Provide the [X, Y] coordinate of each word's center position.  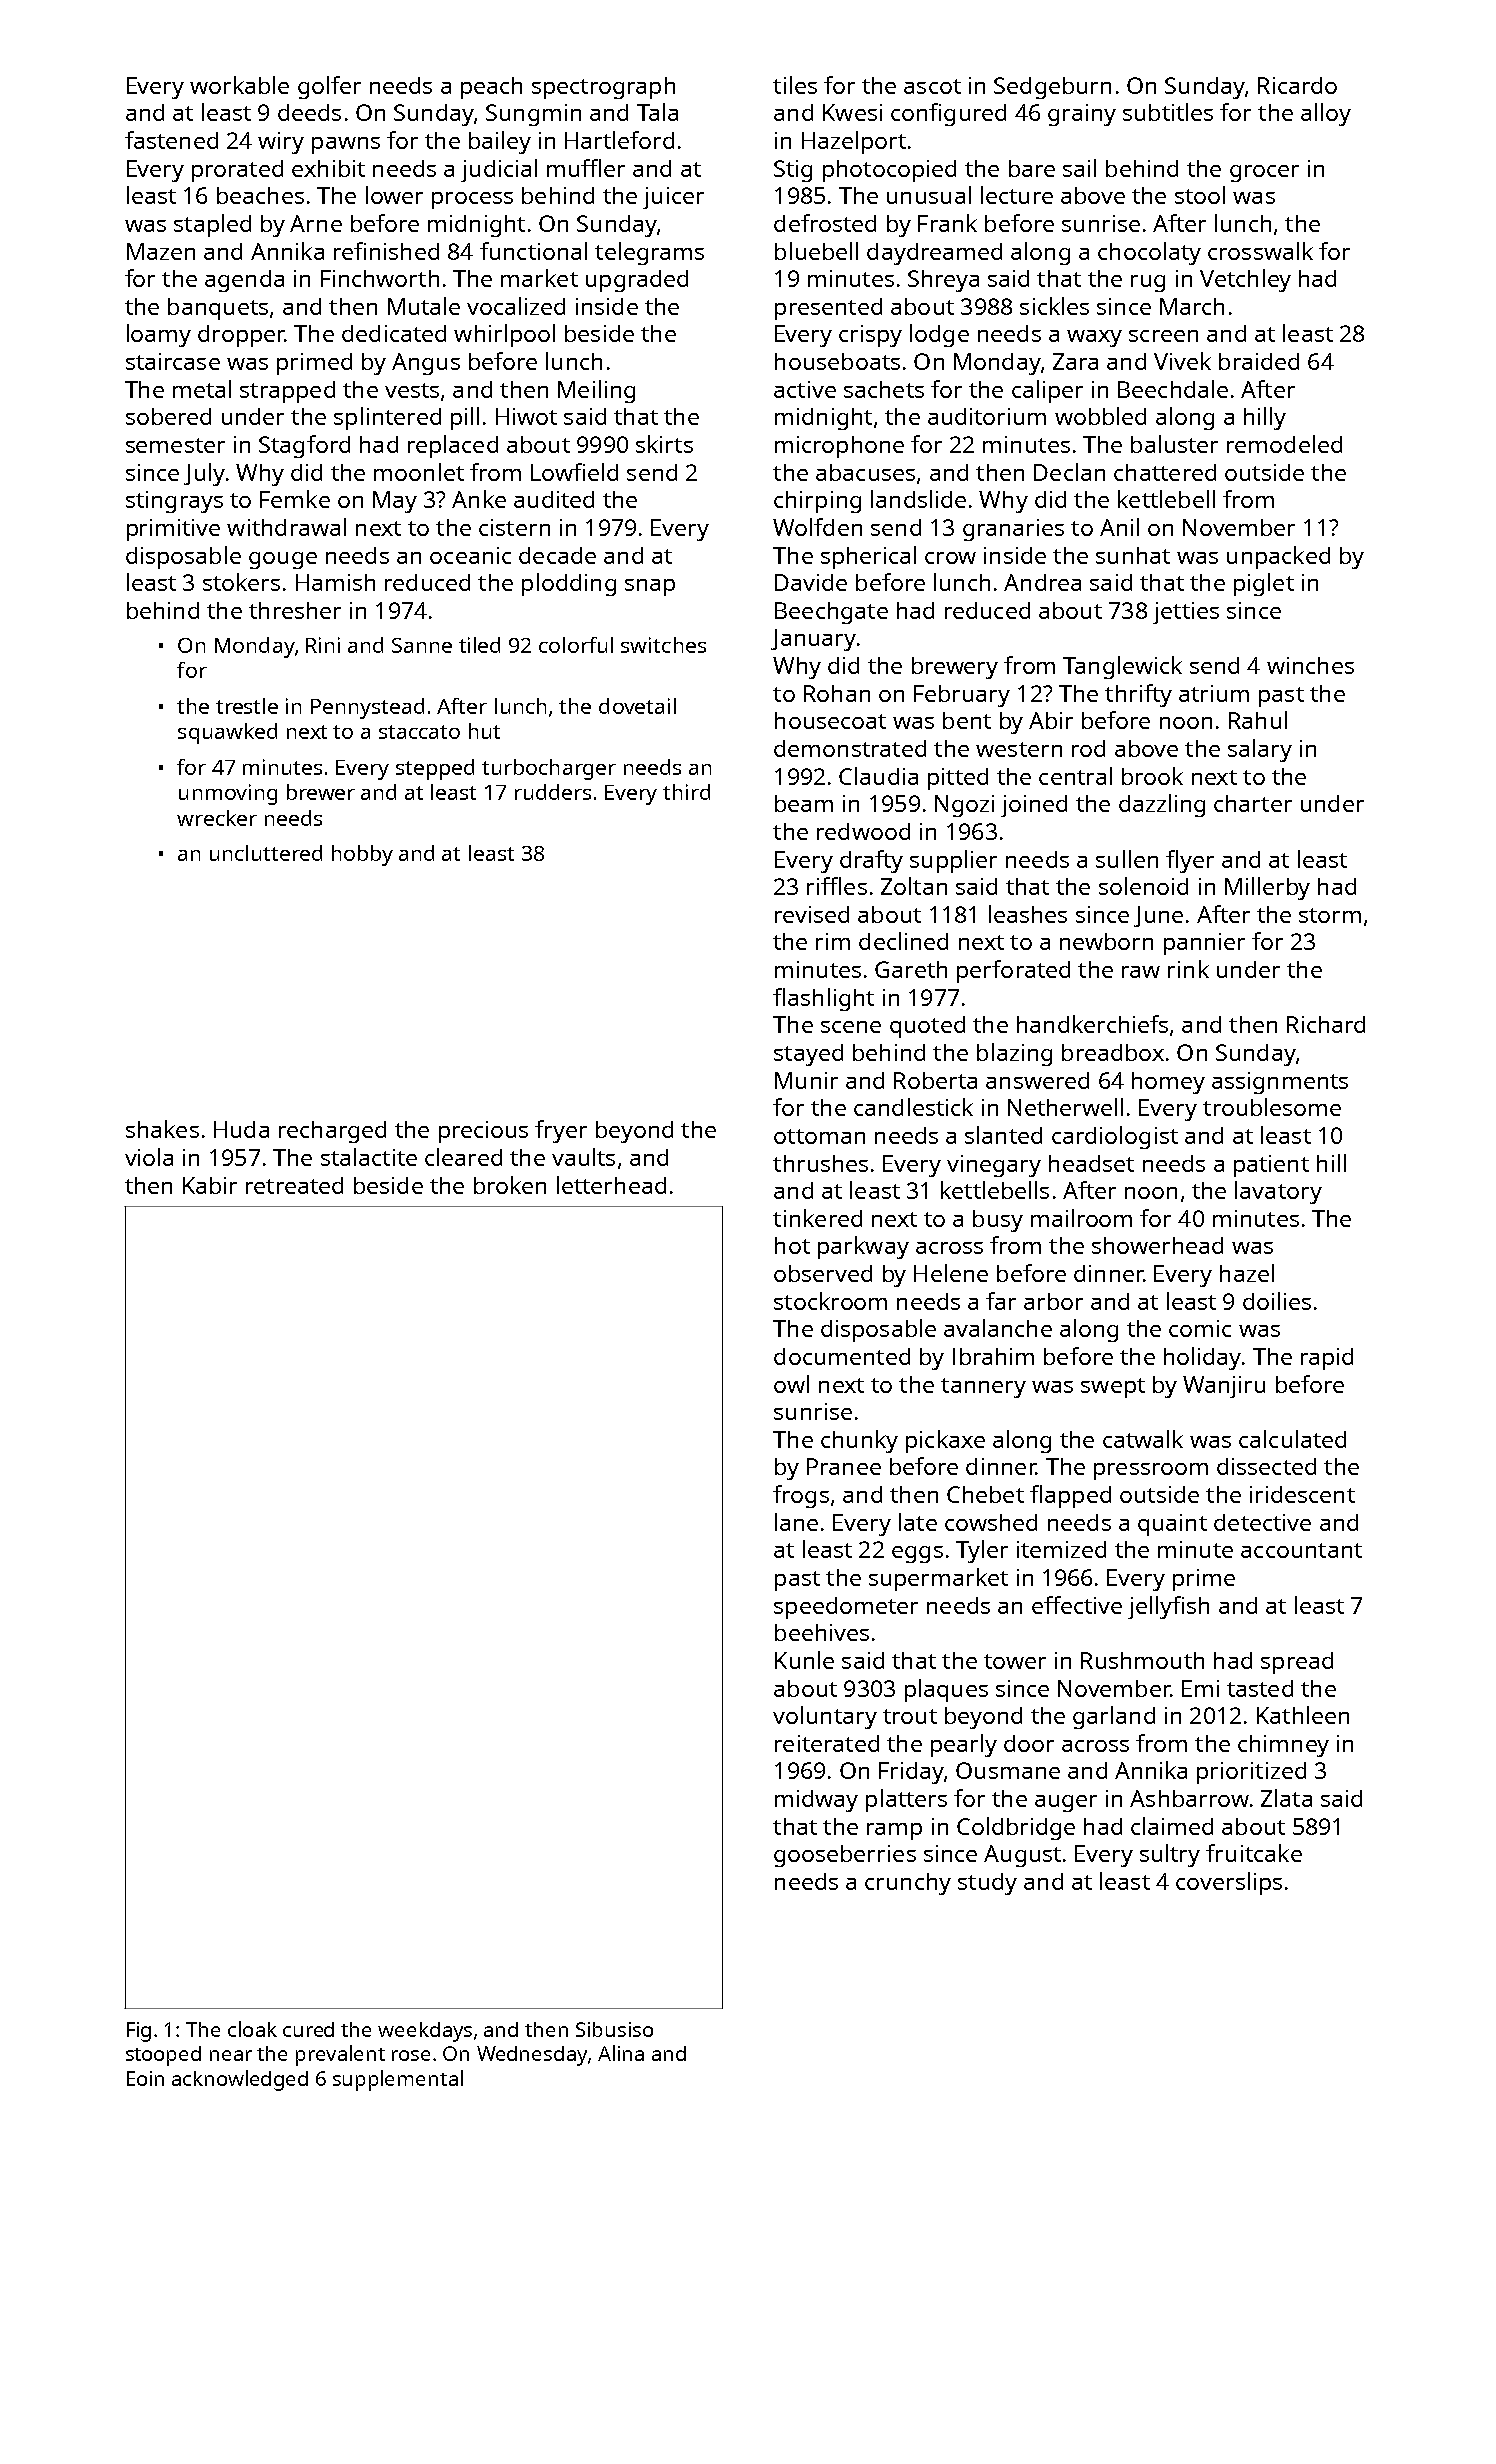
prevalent [340, 2055]
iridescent [1302, 1494]
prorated [237, 171]
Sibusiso [614, 2029]
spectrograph [603, 88]
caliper [1047, 391]
